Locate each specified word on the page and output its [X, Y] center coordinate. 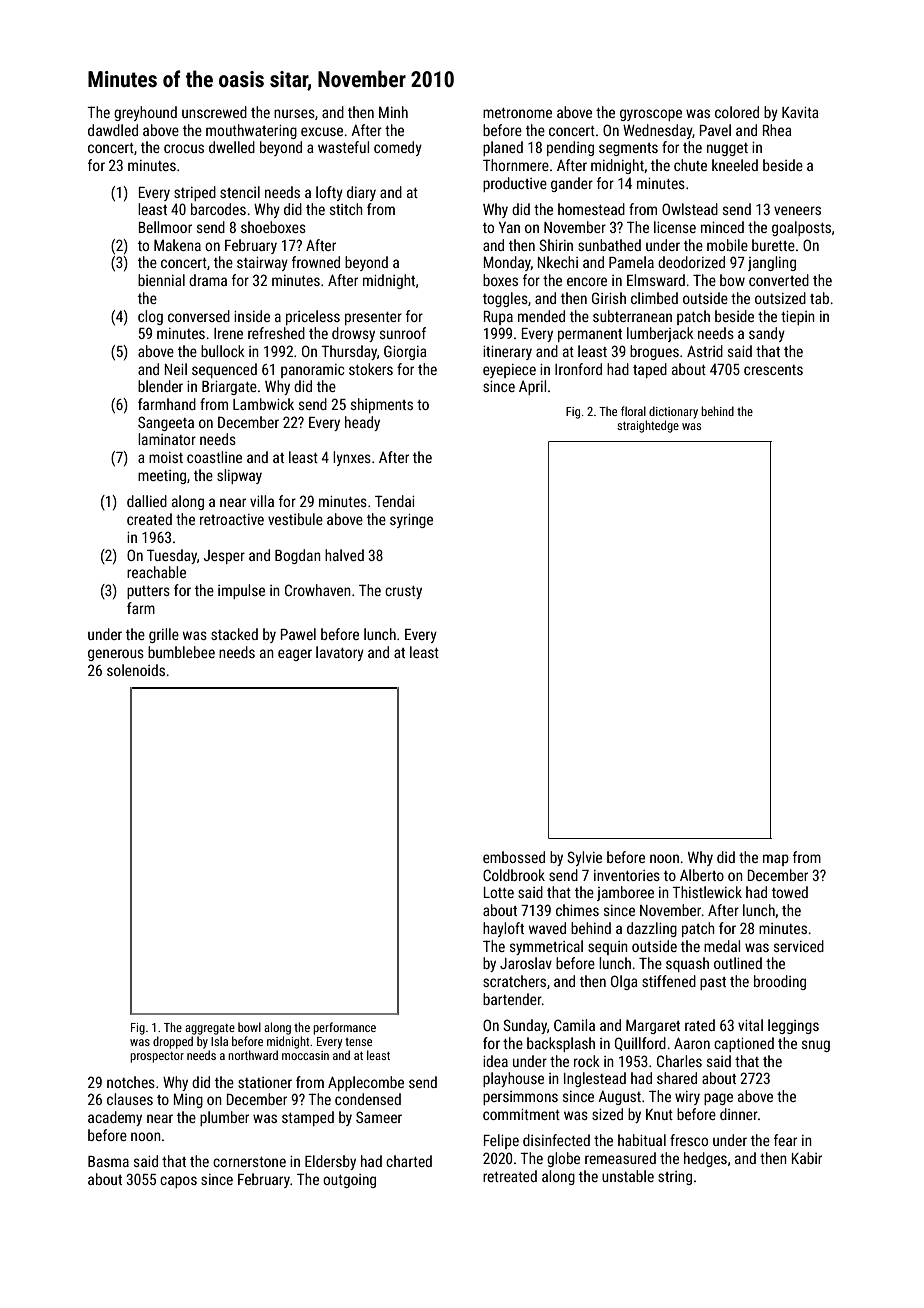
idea [495, 1061]
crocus [184, 148]
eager [295, 655]
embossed [514, 857]
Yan [509, 227]
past [713, 983]
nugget [727, 149]
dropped [173, 1042]
